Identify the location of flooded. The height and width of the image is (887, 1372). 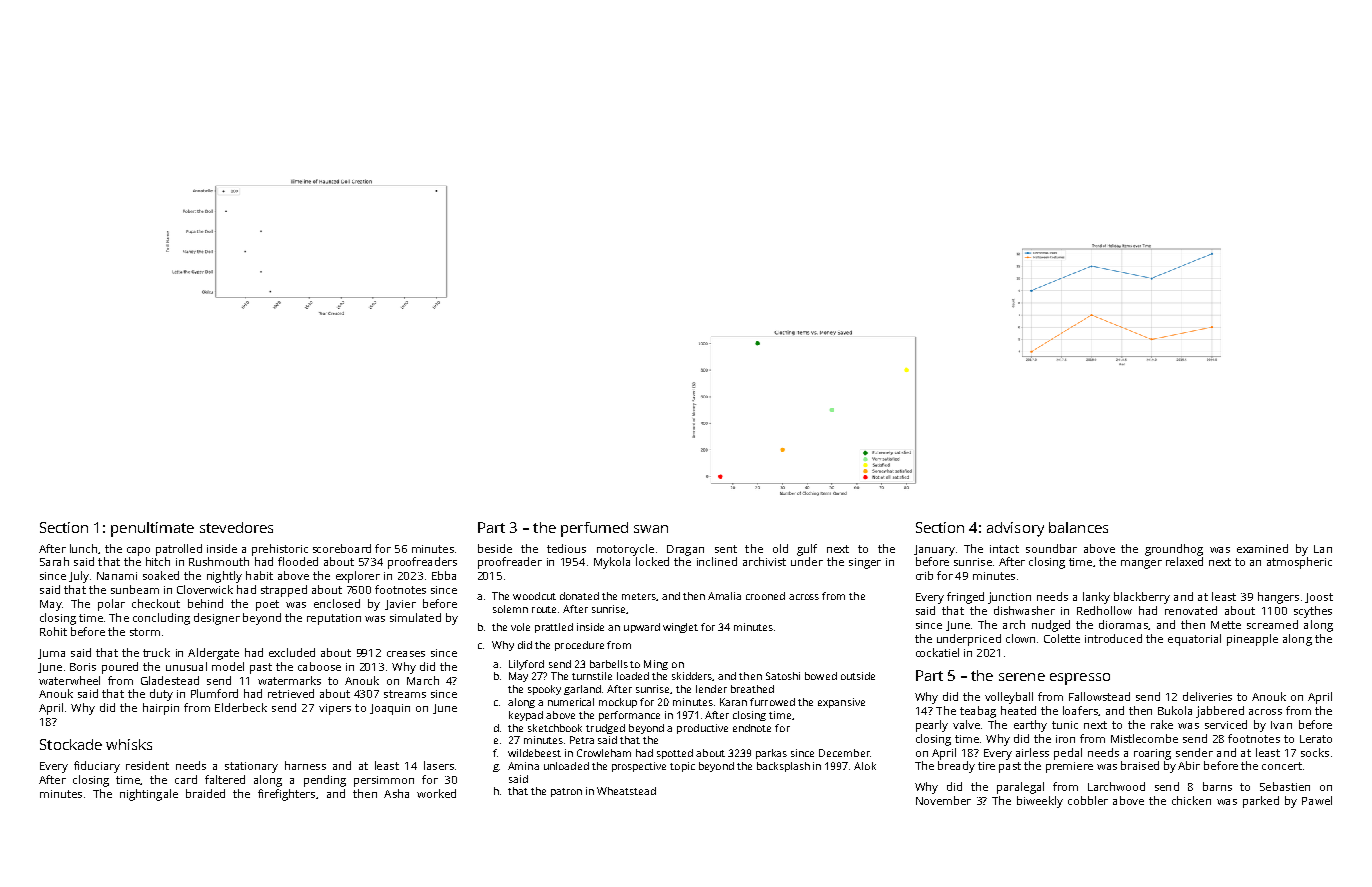
(298, 561).
